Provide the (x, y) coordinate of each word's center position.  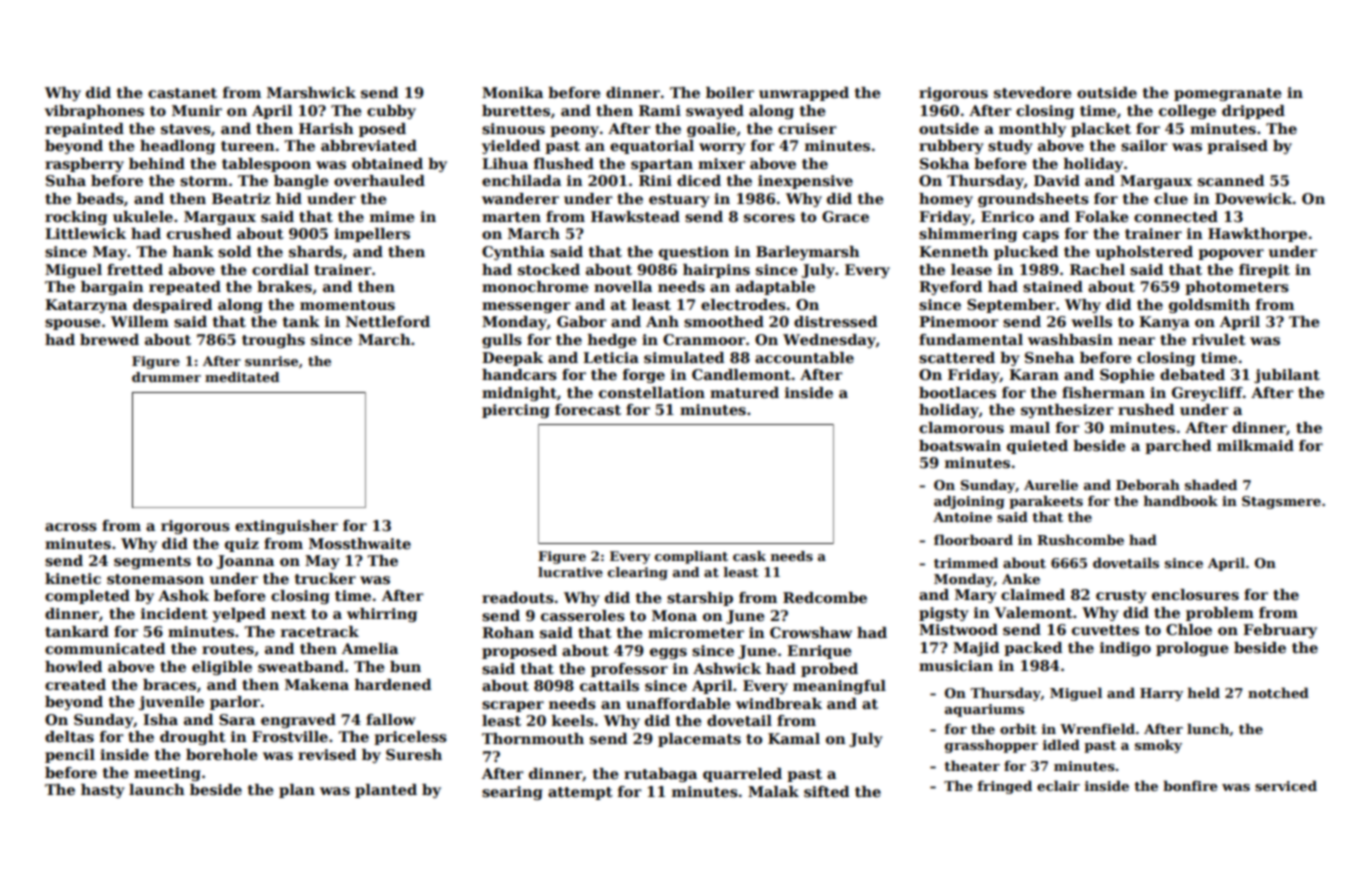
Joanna (245, 562)
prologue (1192, 649)
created (75, 684)
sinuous (513, 128)
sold (234, 251)
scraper (513, 706)
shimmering (968, 235)
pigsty (944, 614)
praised (1237, 147)
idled (1061, 744)
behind (157, 163)
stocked (549, 269)
